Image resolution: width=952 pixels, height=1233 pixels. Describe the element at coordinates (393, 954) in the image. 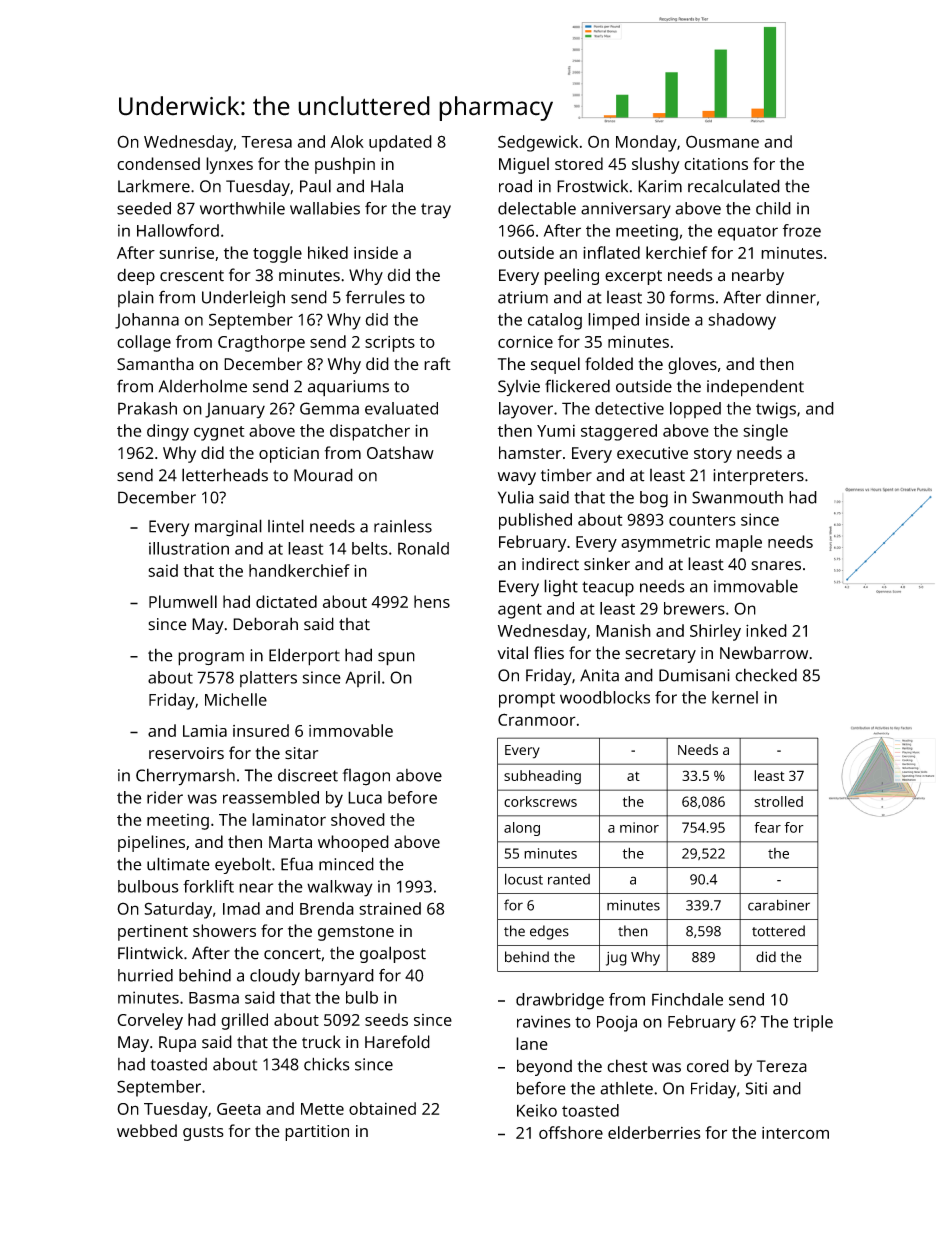

I see `goalpost` at that location.
